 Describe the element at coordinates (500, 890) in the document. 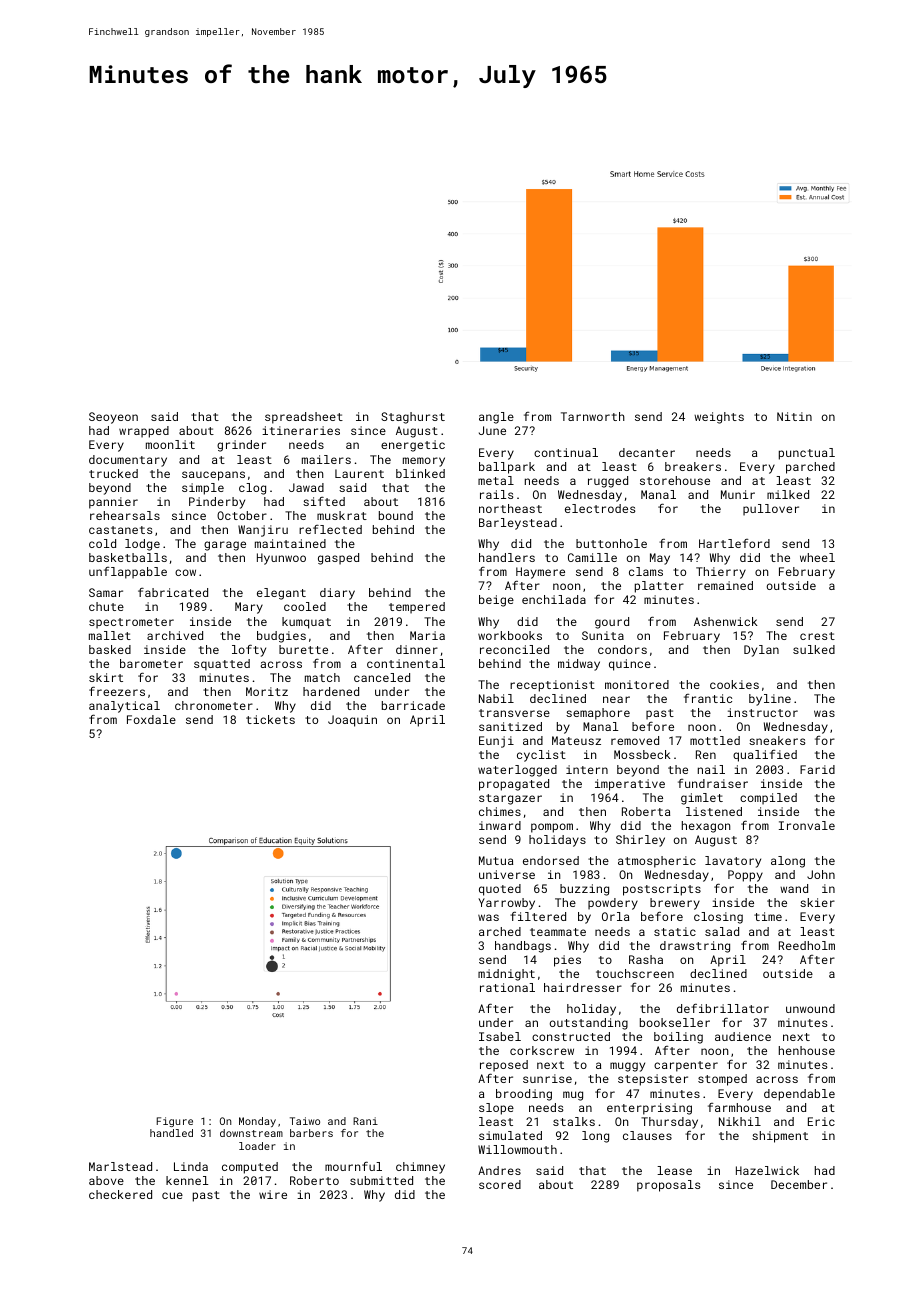

I see `quoted` at that location.
